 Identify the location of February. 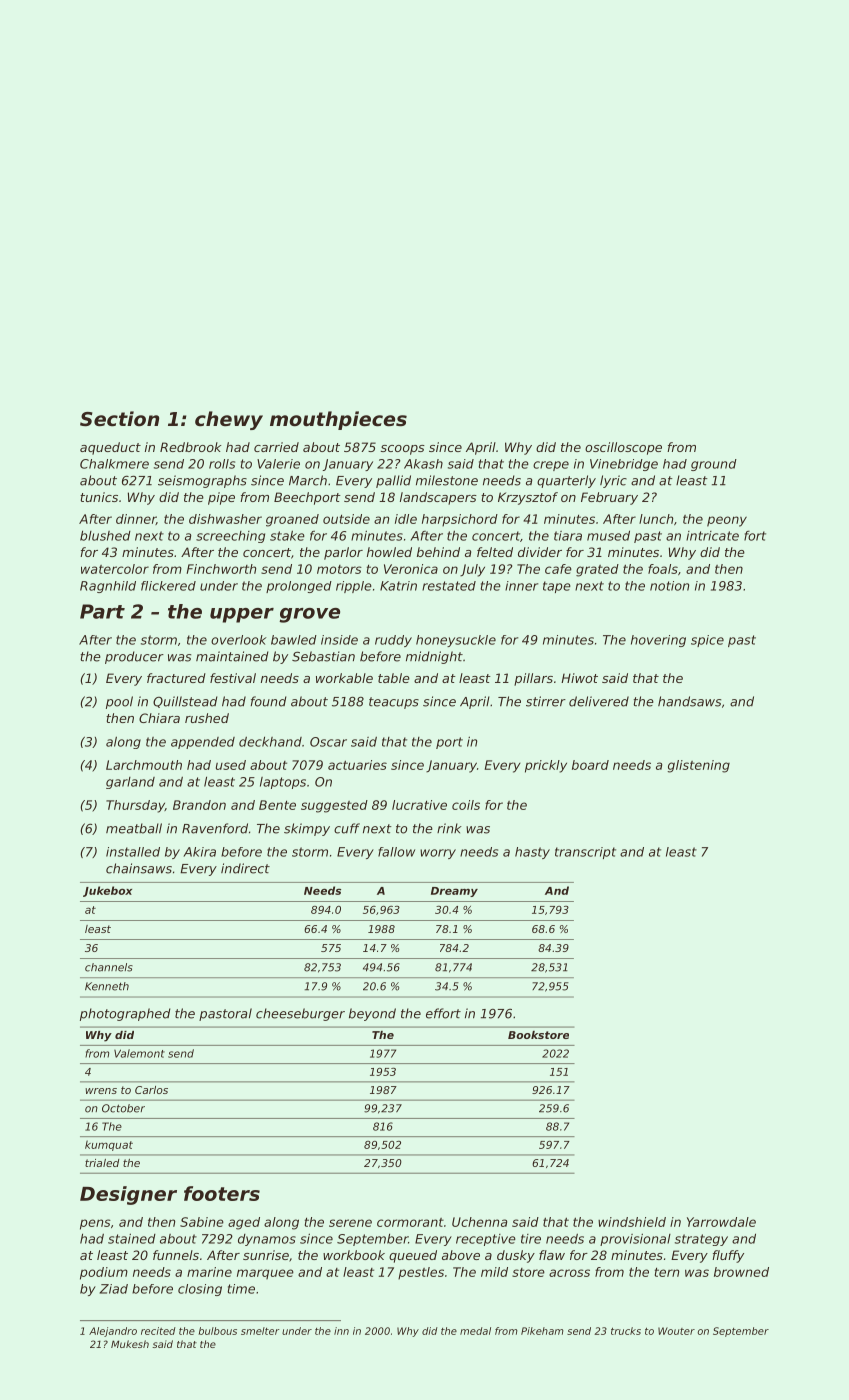
(609, 498).
